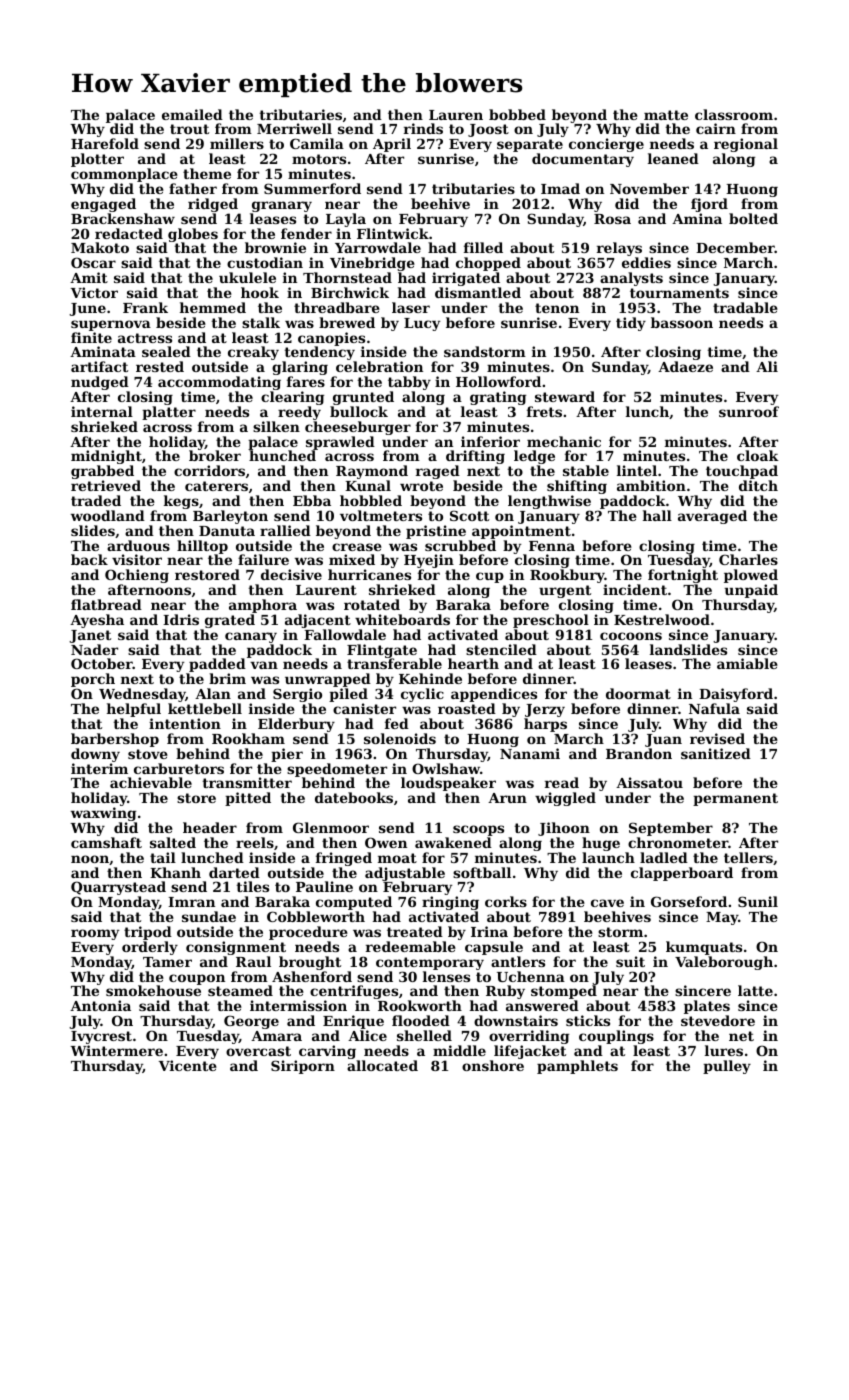 The image size is (849, 1400). What do you see at coordinates (192, 114) in the document?
I see `emailed` at bounding box center [192, 114].
